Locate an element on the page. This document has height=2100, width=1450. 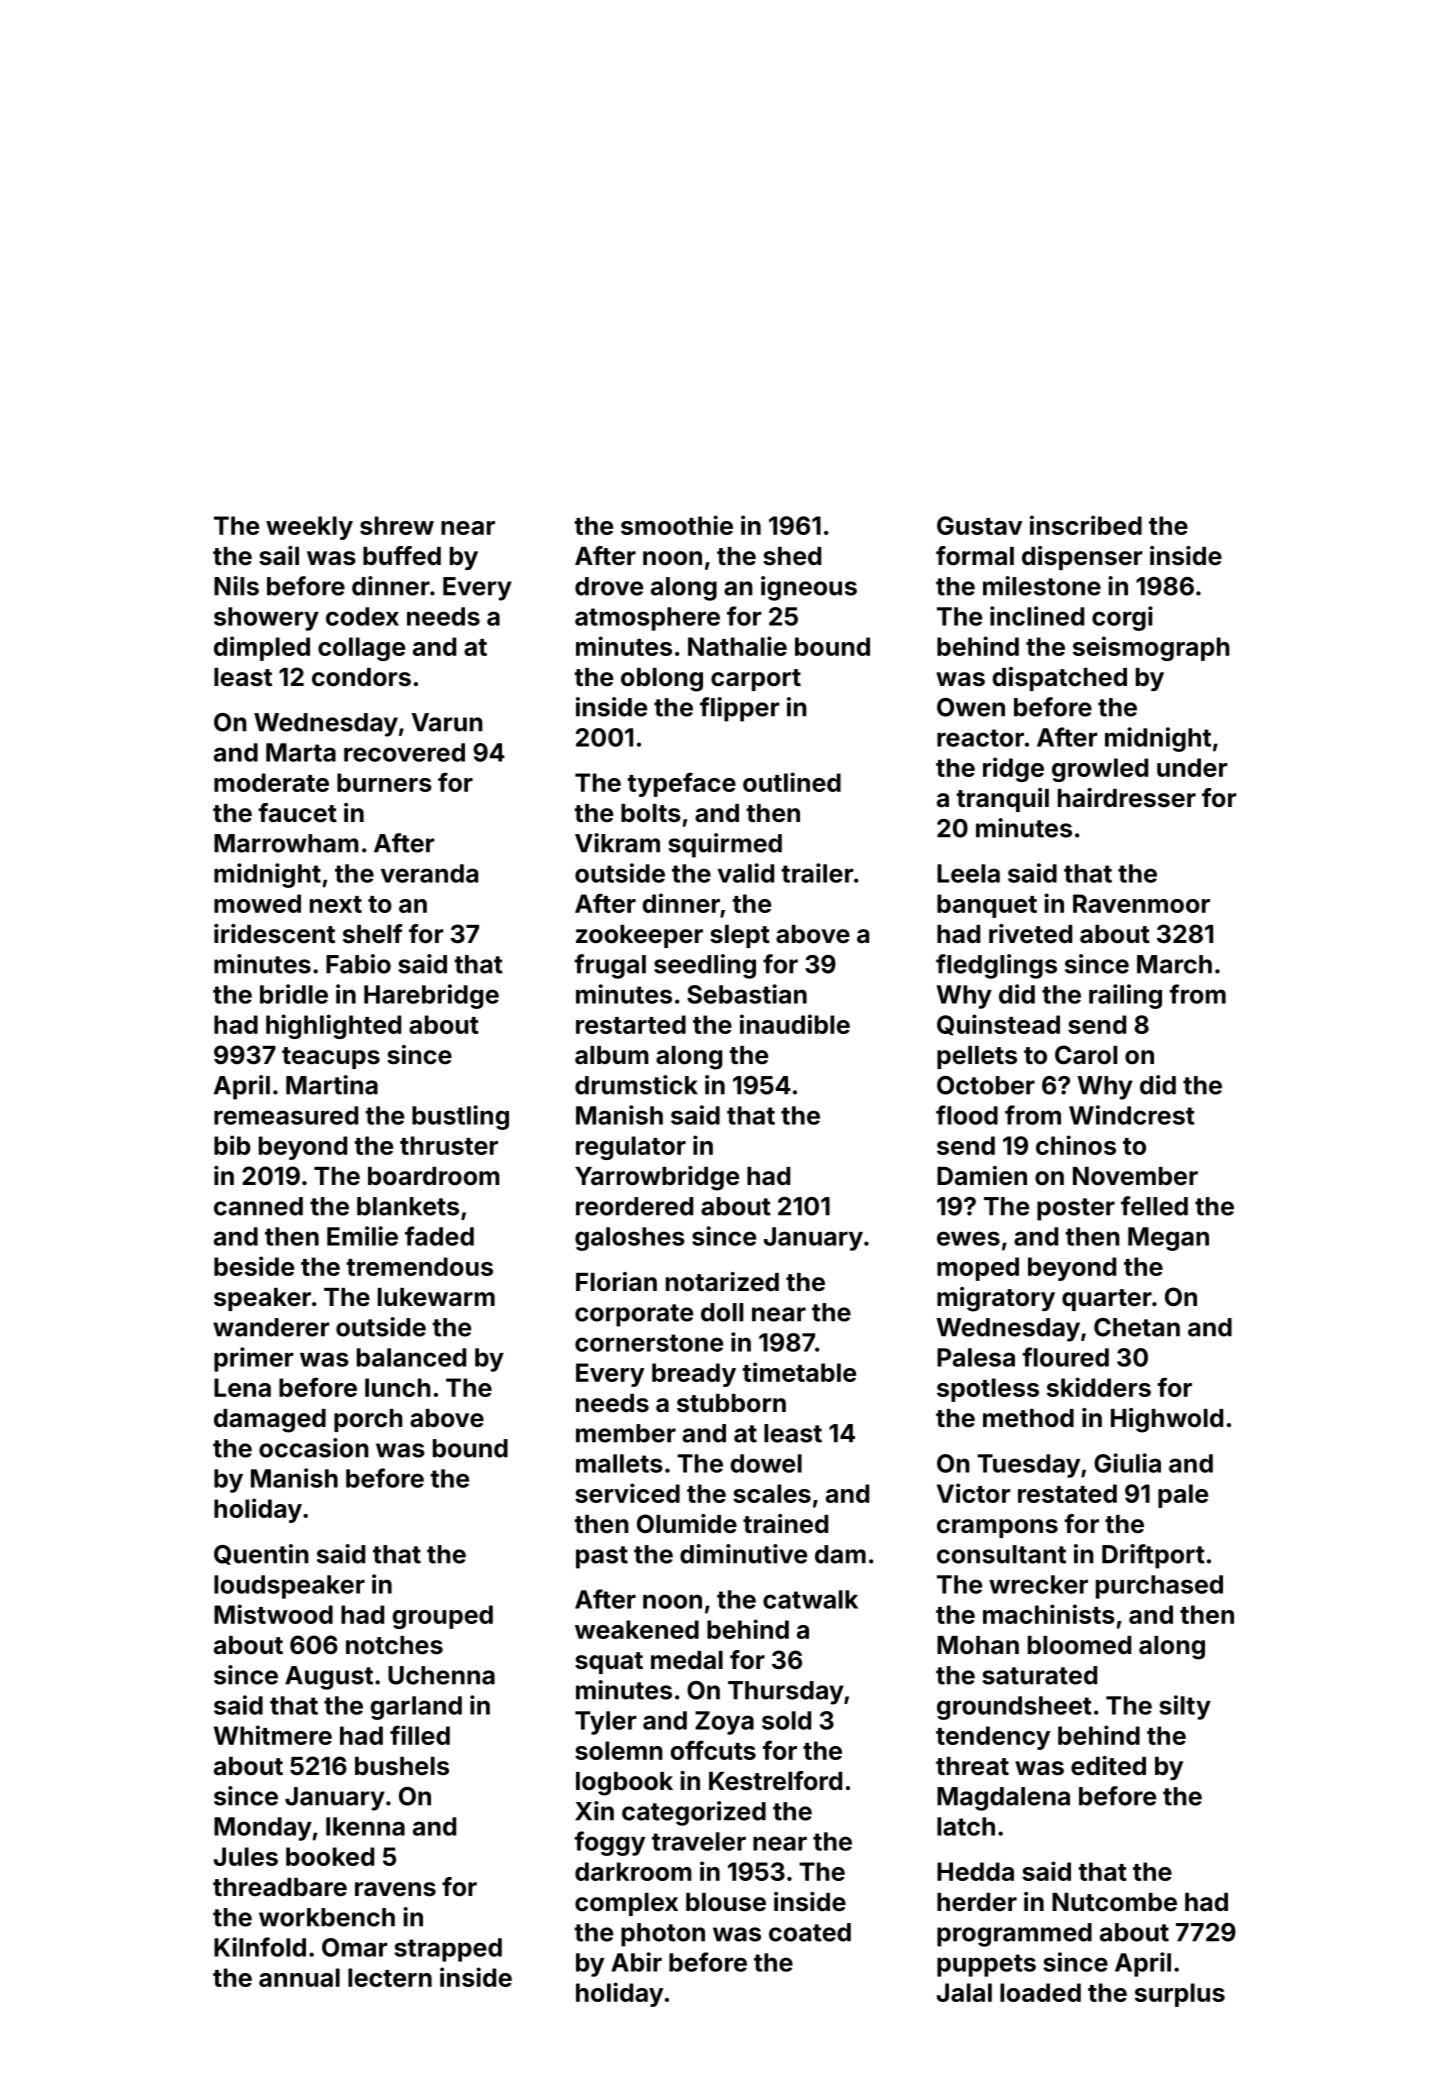
balanced is located at coordinates (411, 1357).
